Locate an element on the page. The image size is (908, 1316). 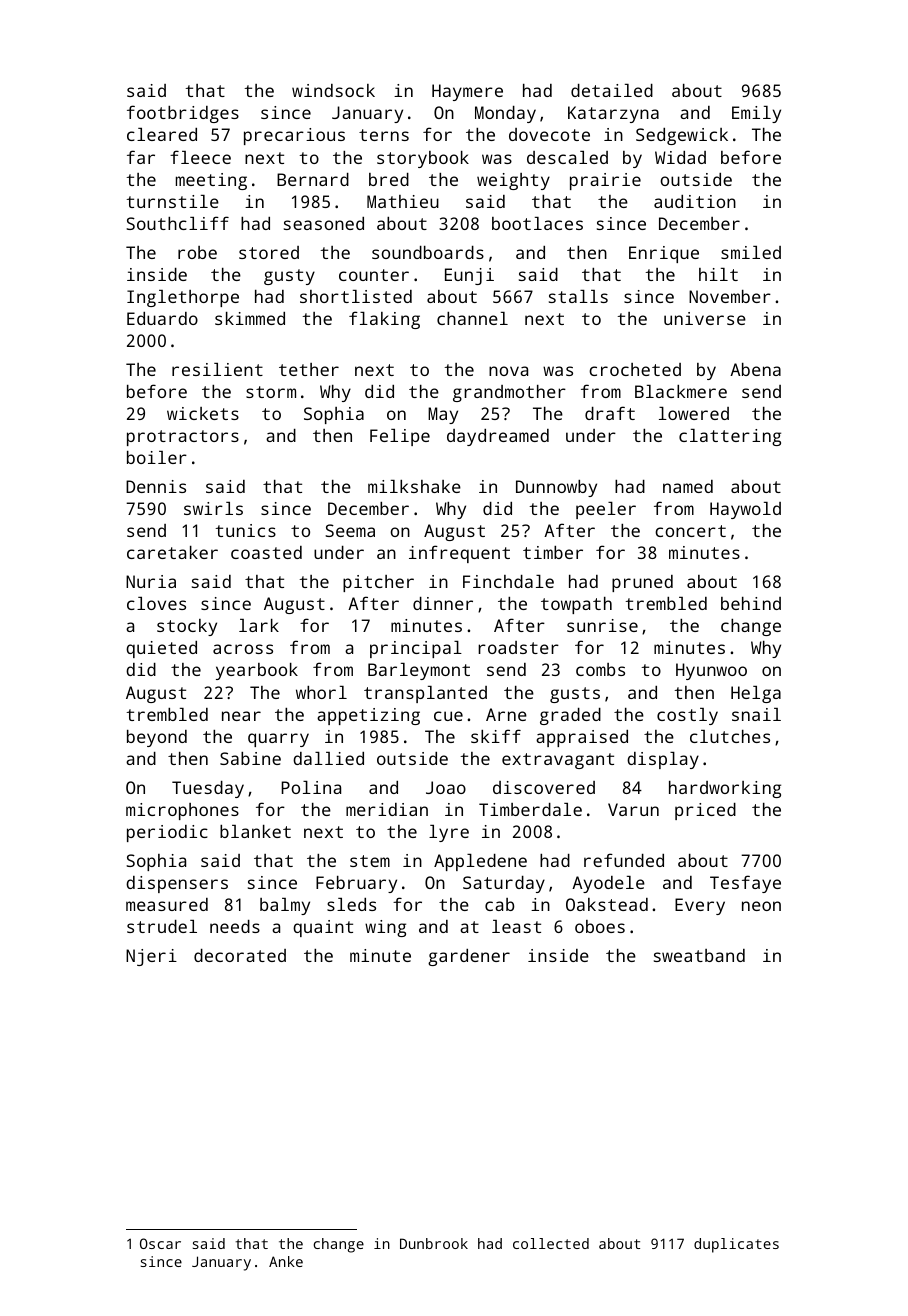
dovecote is located at coordinates (549, 134).
